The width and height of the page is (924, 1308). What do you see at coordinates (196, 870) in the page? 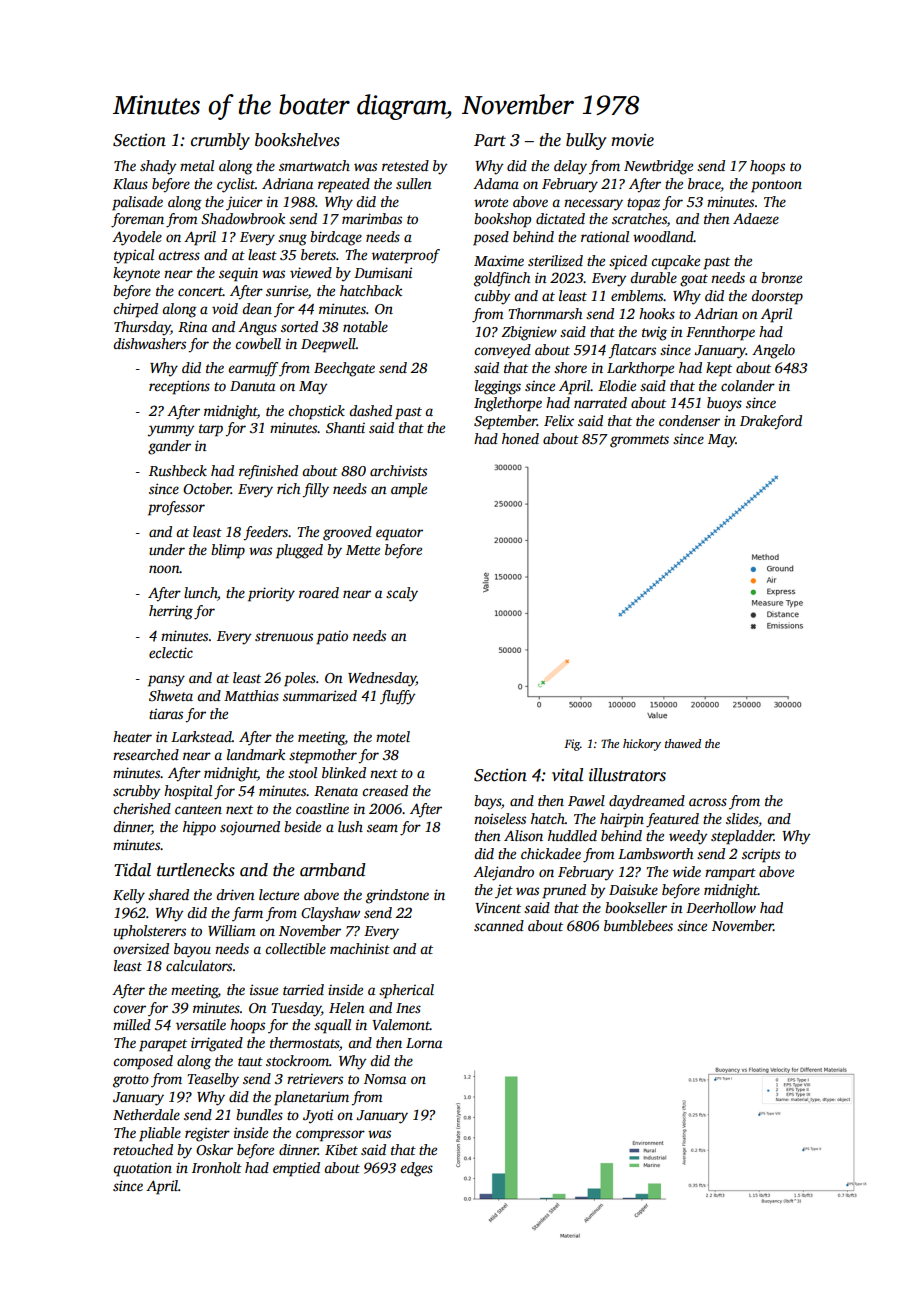
I see `turtlenecks` at bounding box center [196, 870].
